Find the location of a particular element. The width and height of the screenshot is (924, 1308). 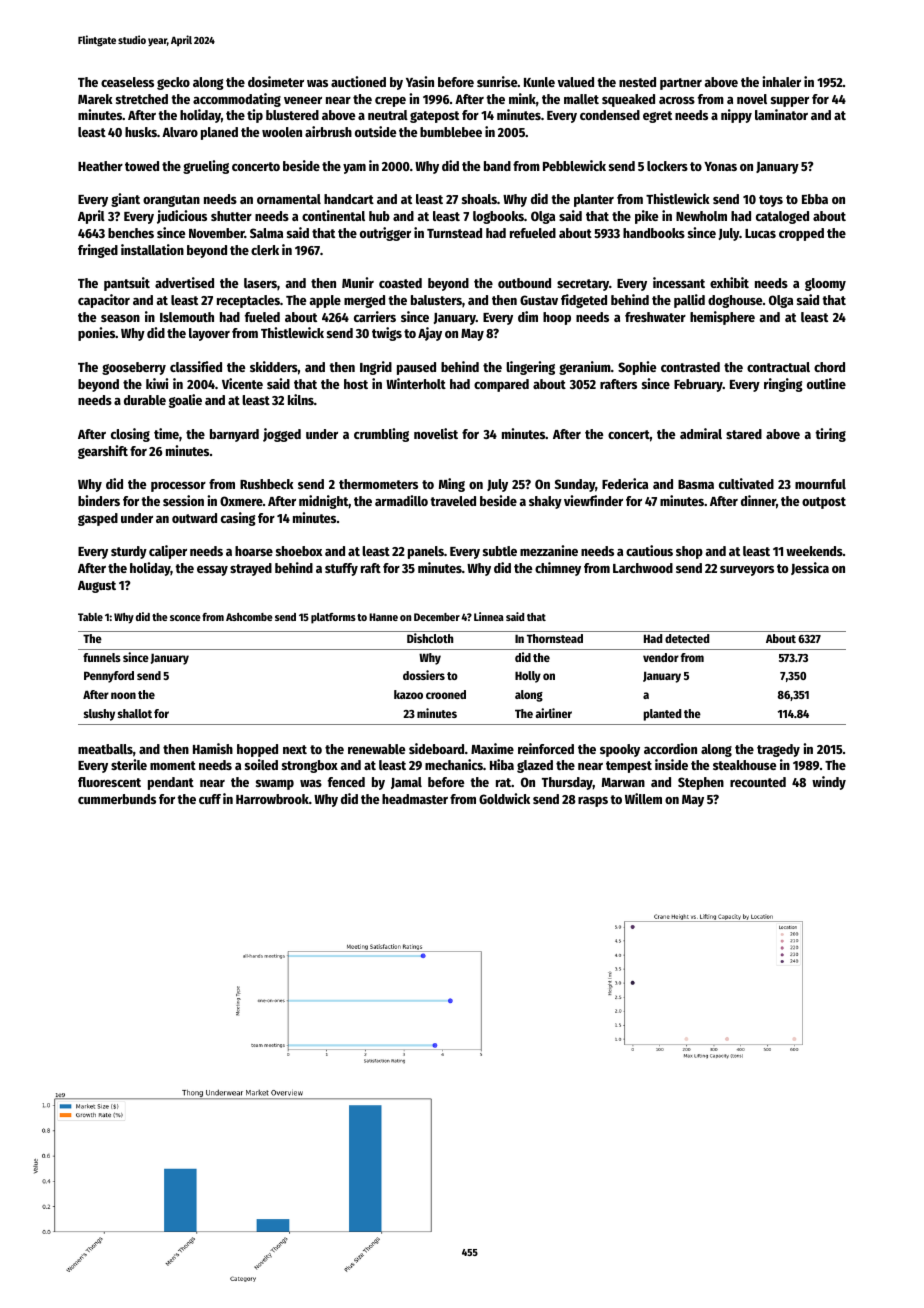

Basma is located at coordinates (696, 484).
